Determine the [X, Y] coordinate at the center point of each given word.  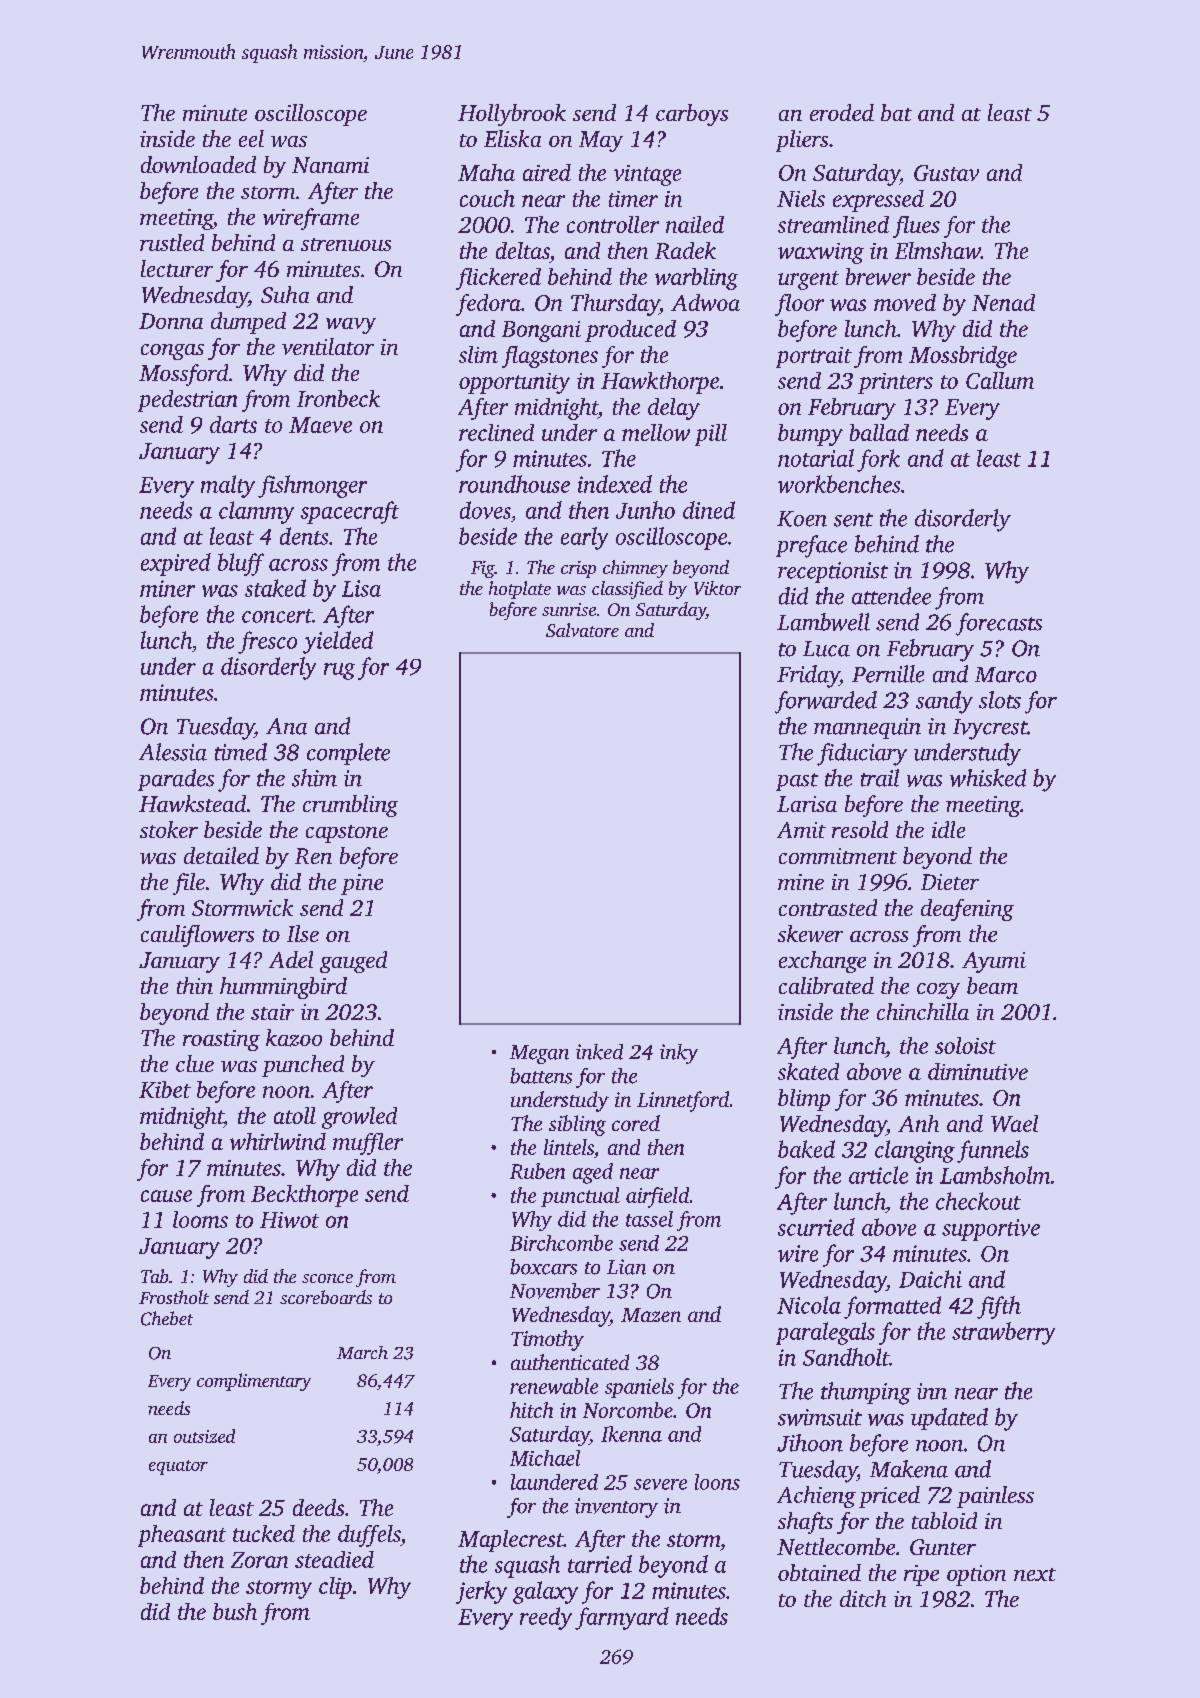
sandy [944, 702]
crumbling [350, 806]
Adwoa [705, 302]
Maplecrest [510, 1541]
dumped [248, 323]
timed [241, 752]
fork [878, 460]
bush [235, 1611]
